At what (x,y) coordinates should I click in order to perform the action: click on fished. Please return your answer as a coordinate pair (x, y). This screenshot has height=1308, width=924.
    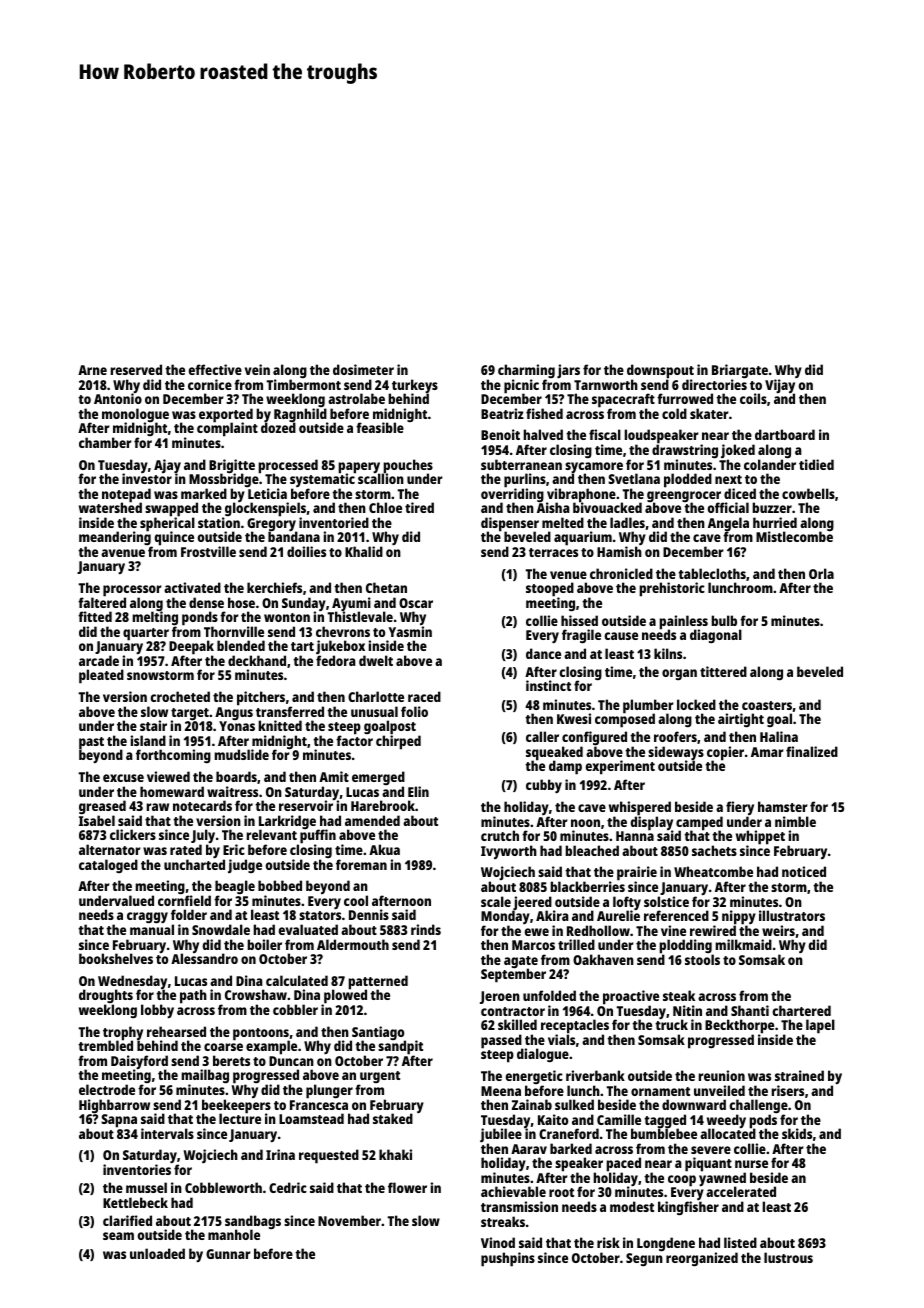
    Looking at the image, I should click on (544, 413).
